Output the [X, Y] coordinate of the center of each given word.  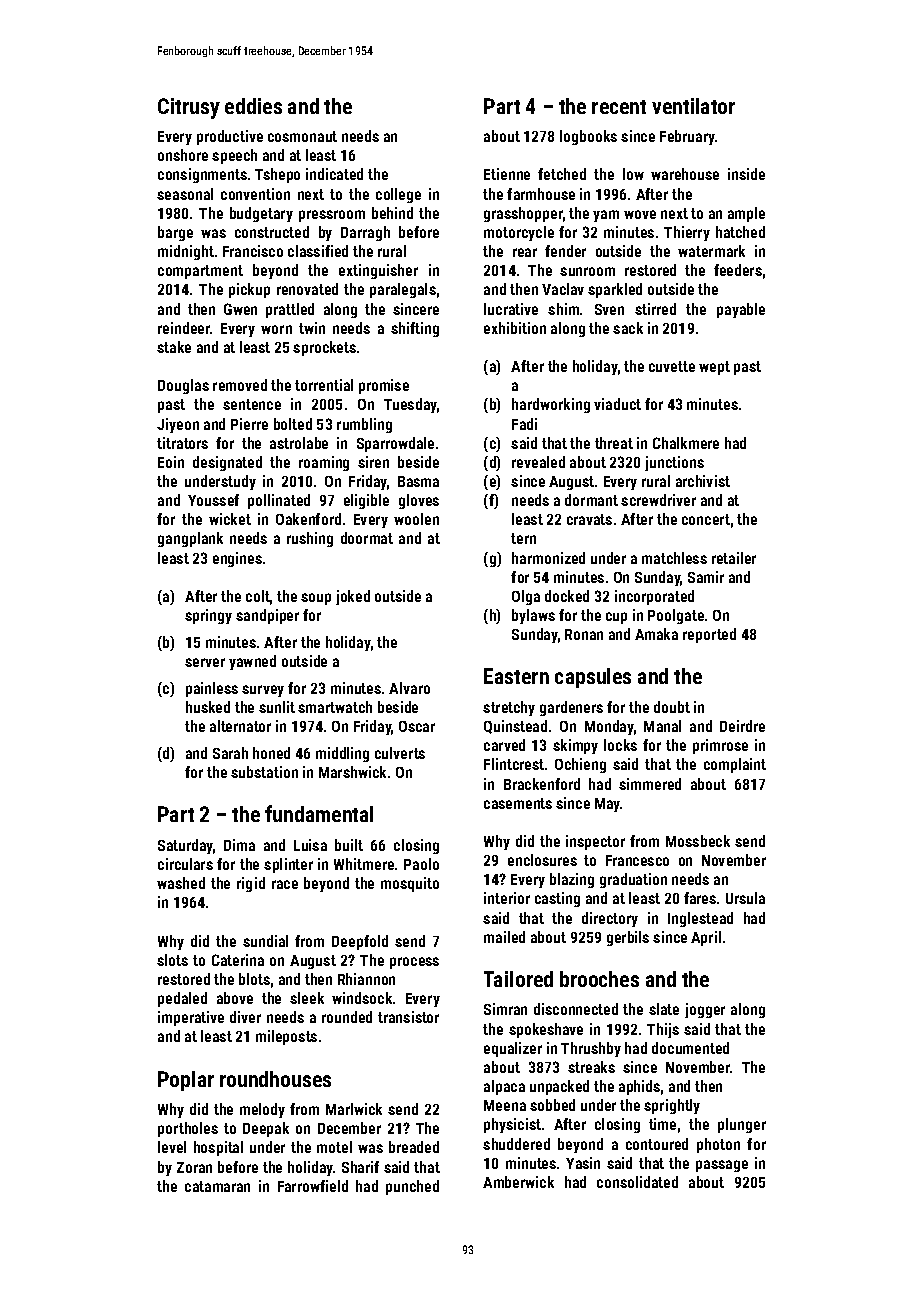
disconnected [576, 1009]
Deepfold [360, 942]
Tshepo [277, 175]
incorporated [654, 597]
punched [412, 1187]
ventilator [693, 106]
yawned [252, 662]
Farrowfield [313, 1186]
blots [254, 979]
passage [722, 1166]
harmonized [548, 558]
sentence [252, 404]
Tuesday [410, 405]
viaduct [617, 404]
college [398, 195]
